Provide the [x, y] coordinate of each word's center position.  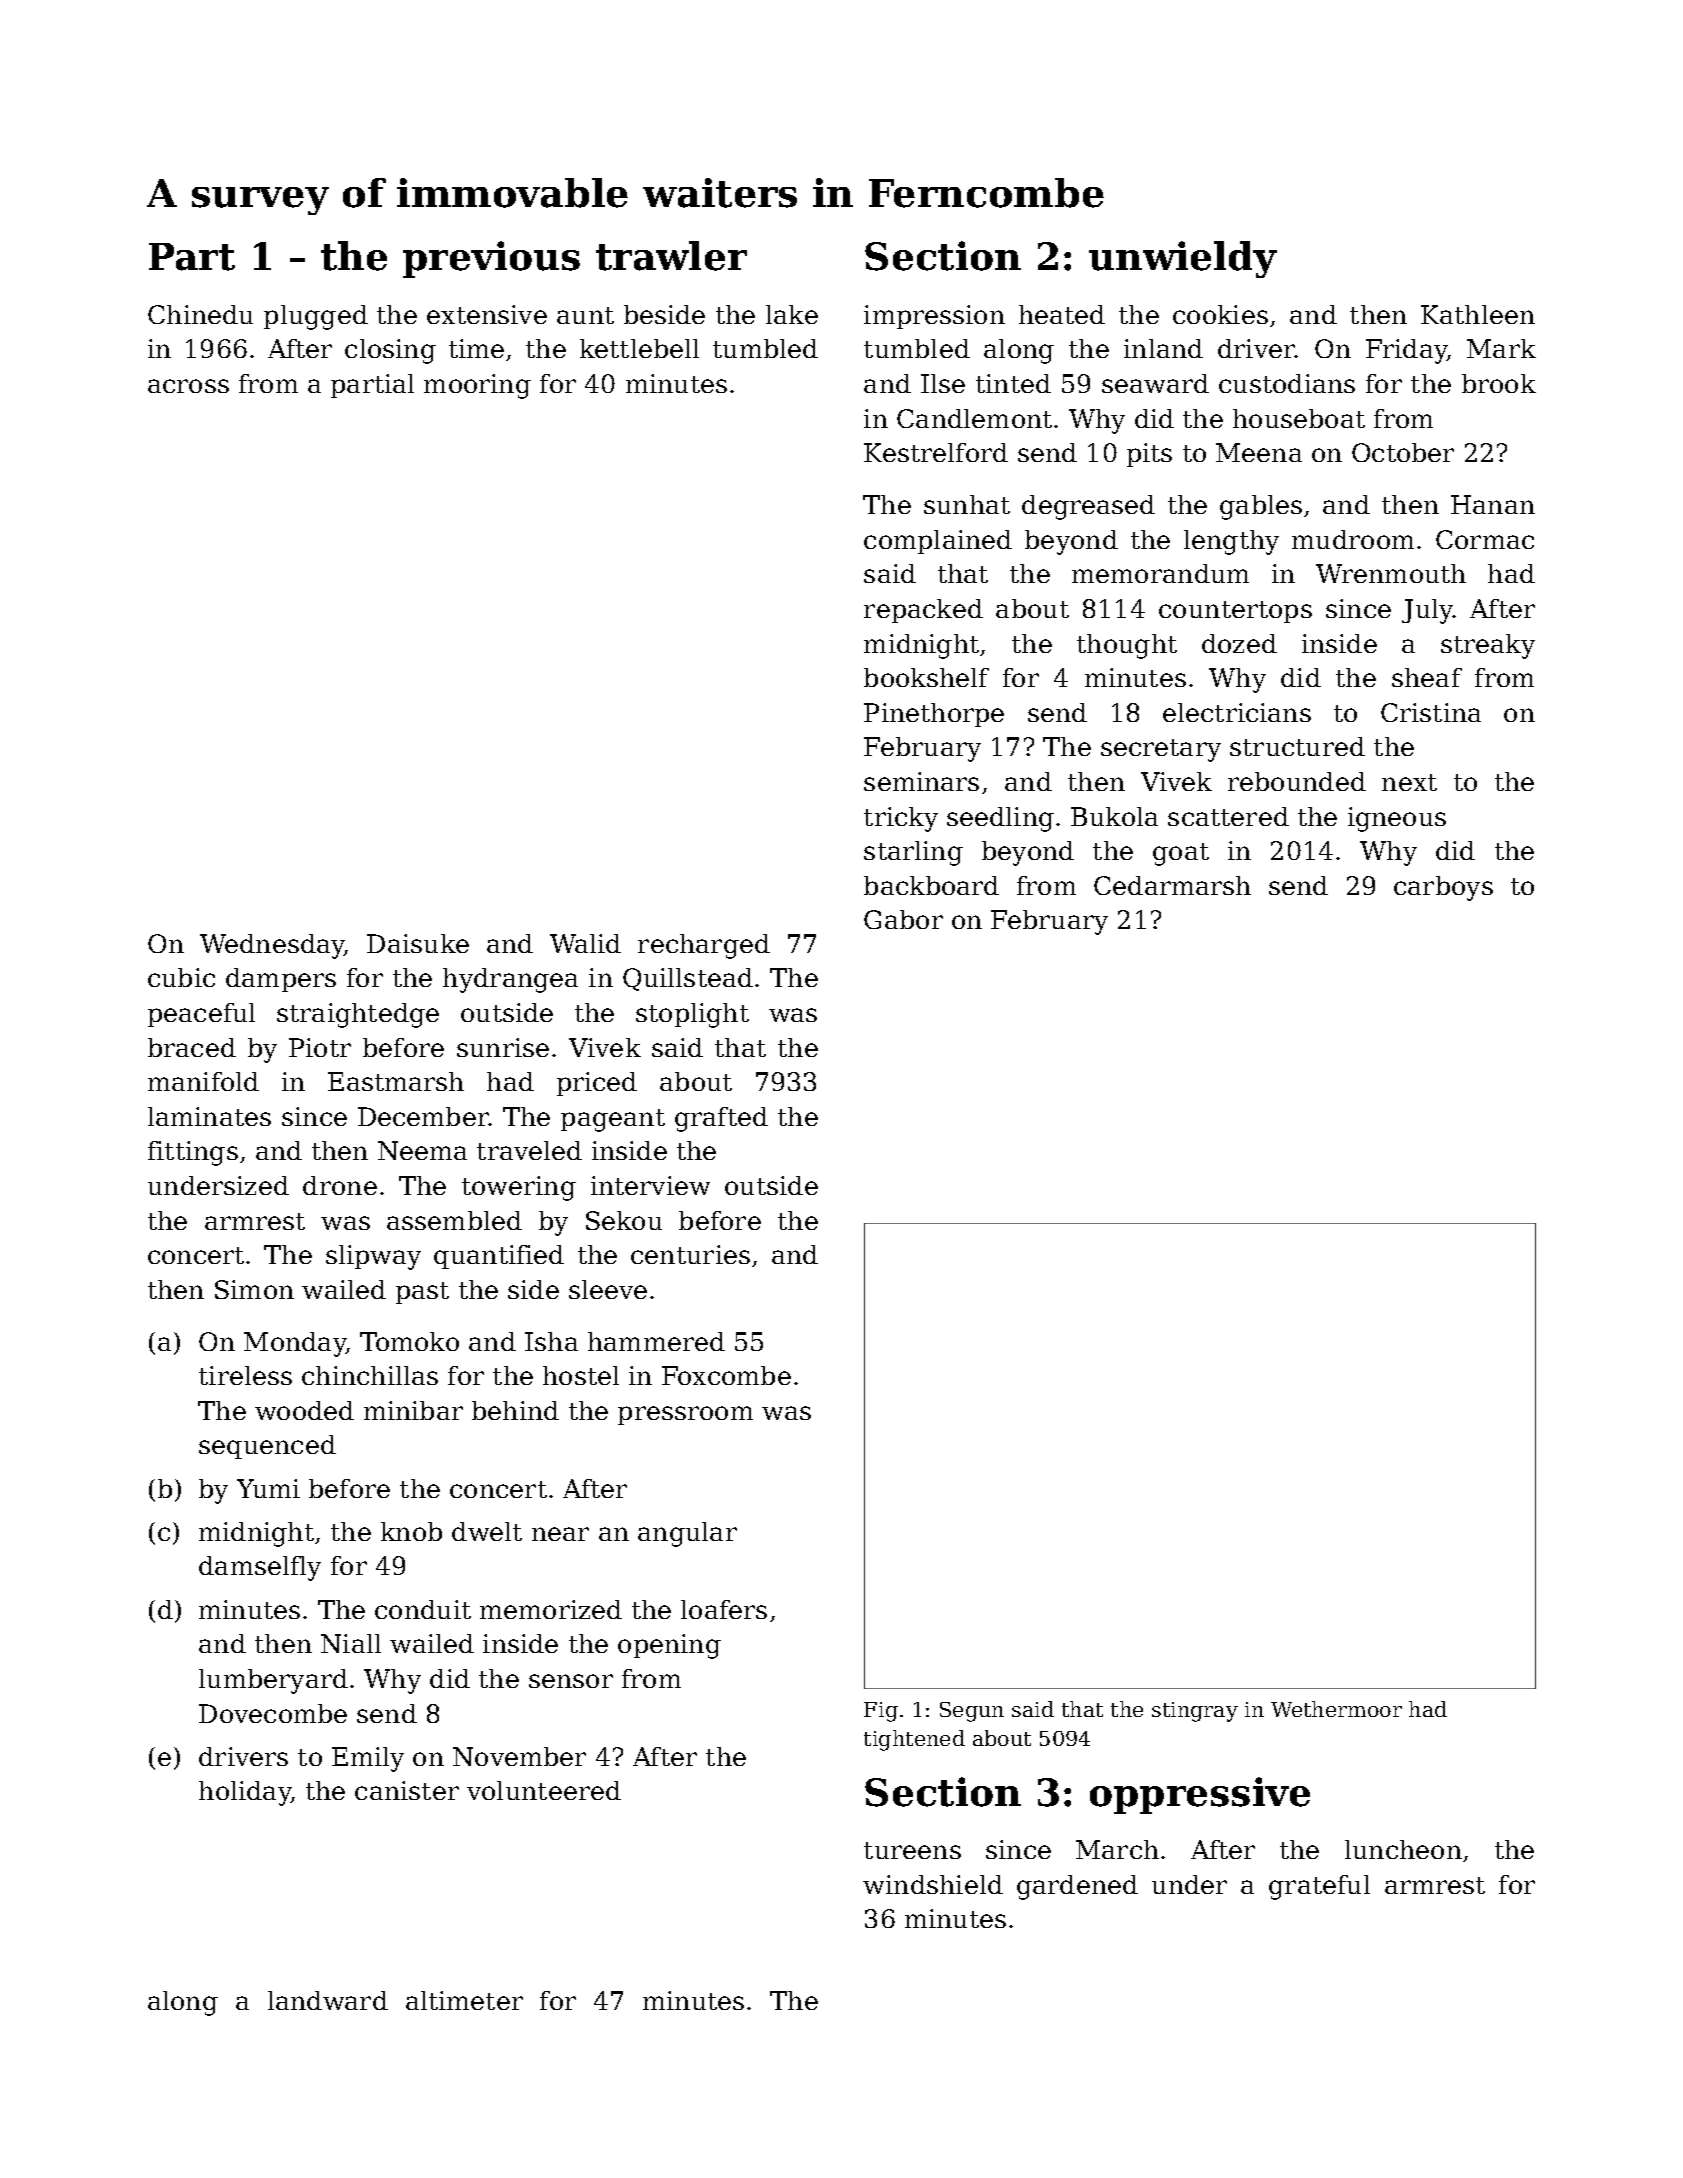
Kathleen [1478, 314]
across [188, 386]
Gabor [903, 919]
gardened [1077, 1887]
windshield [933, 1884]
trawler [671, 256]
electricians [1237, 712]
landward [328, 2000]
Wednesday [272, 946]
